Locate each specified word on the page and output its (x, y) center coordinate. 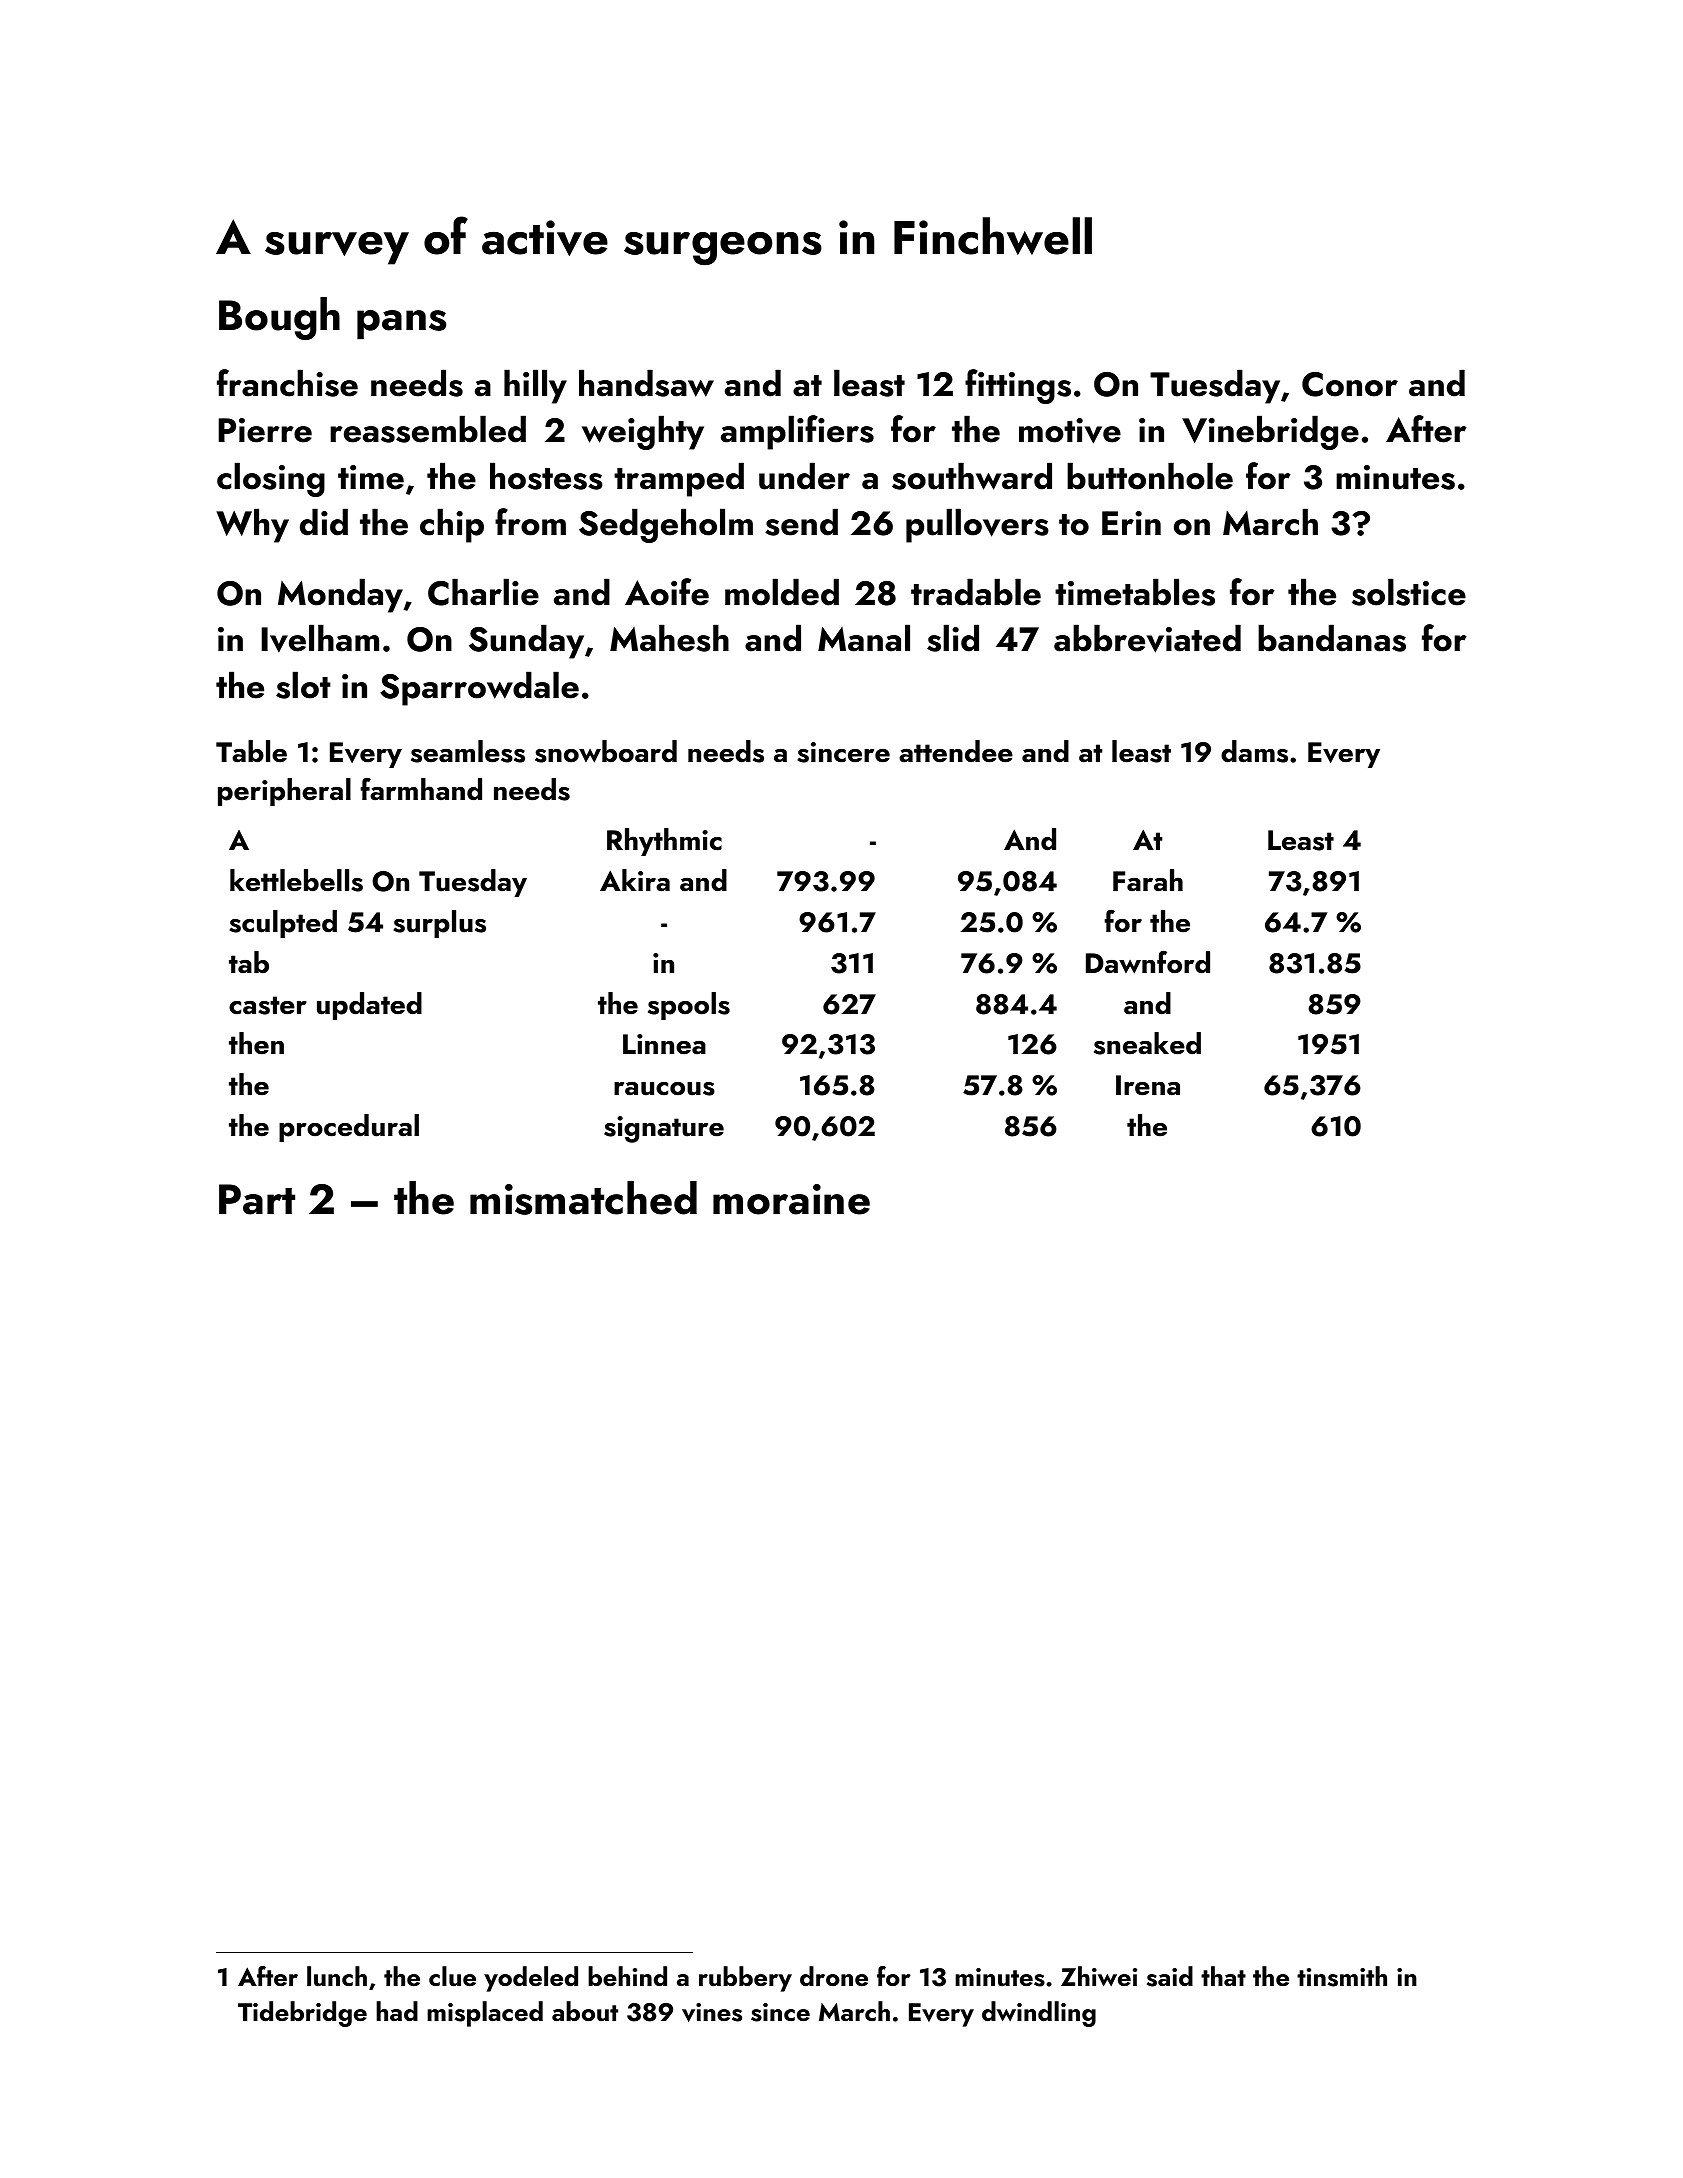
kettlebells (296, 880)
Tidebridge (302, 2014)
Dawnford (1148, 962)
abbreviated (1147, 638)
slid (953, 638)
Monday (340, 595)
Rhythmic (664, 842)
